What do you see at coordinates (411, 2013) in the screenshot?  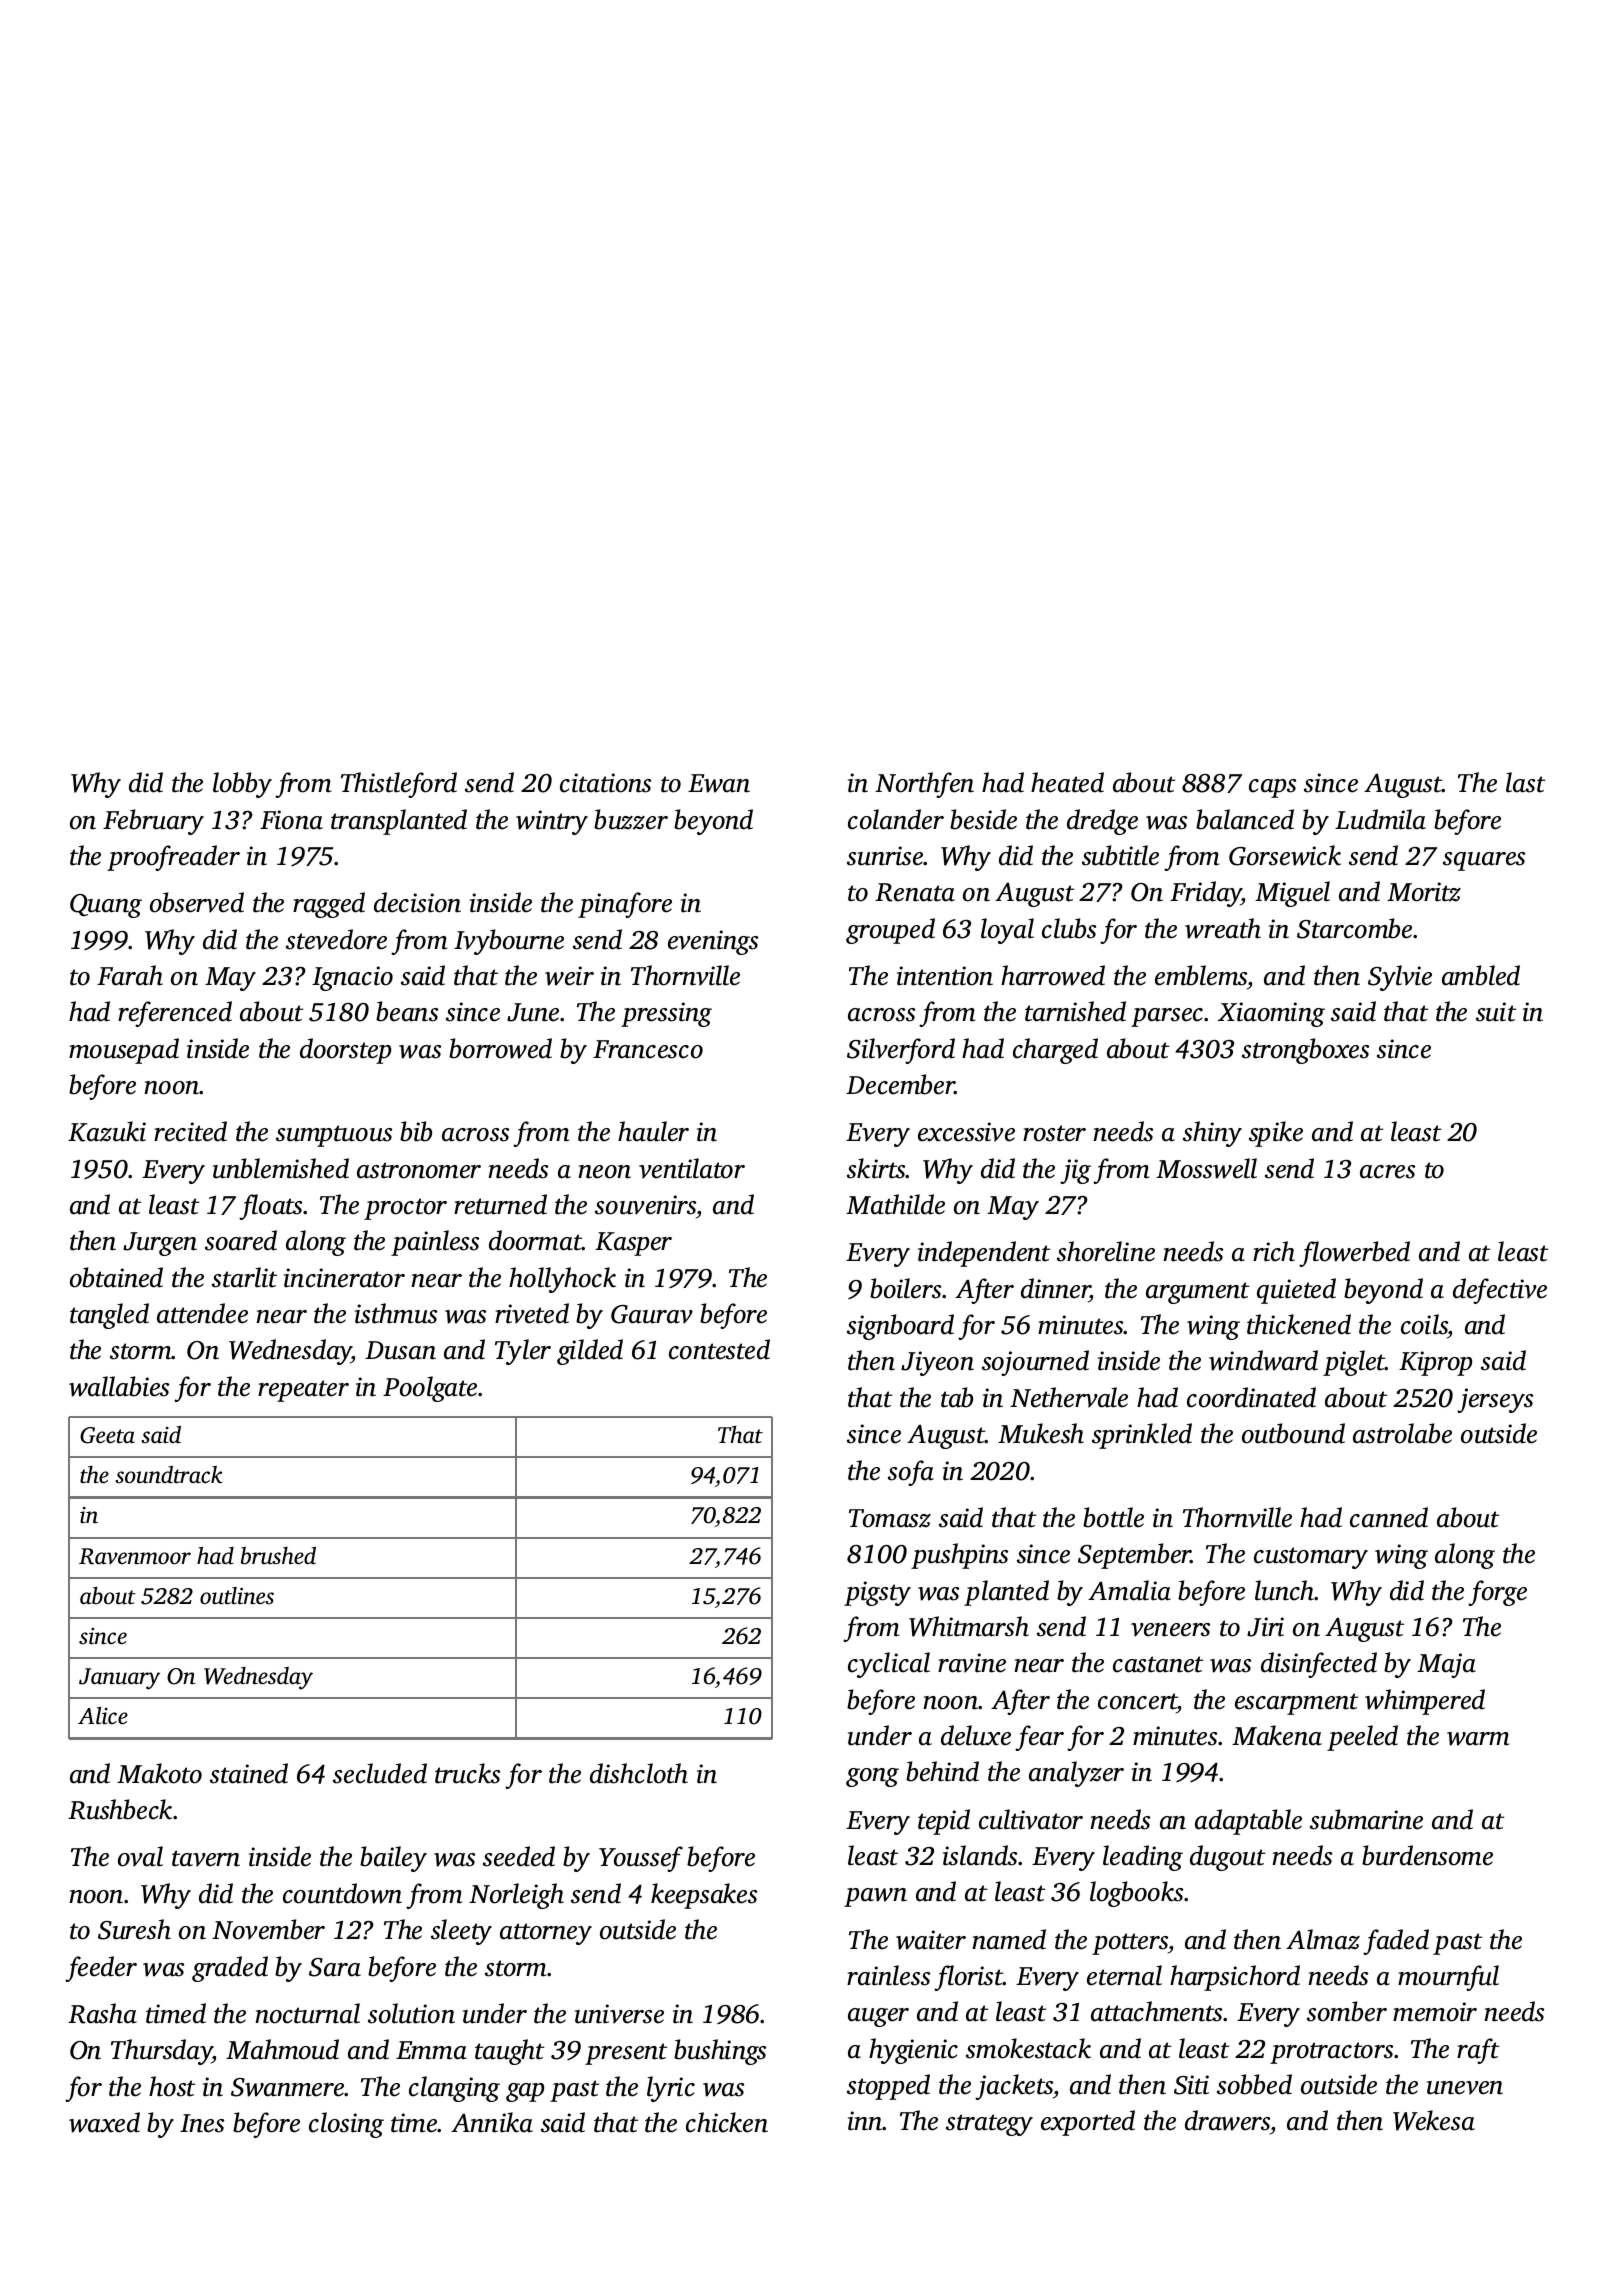 I see `solution` at bounding box center [411, 2013].
